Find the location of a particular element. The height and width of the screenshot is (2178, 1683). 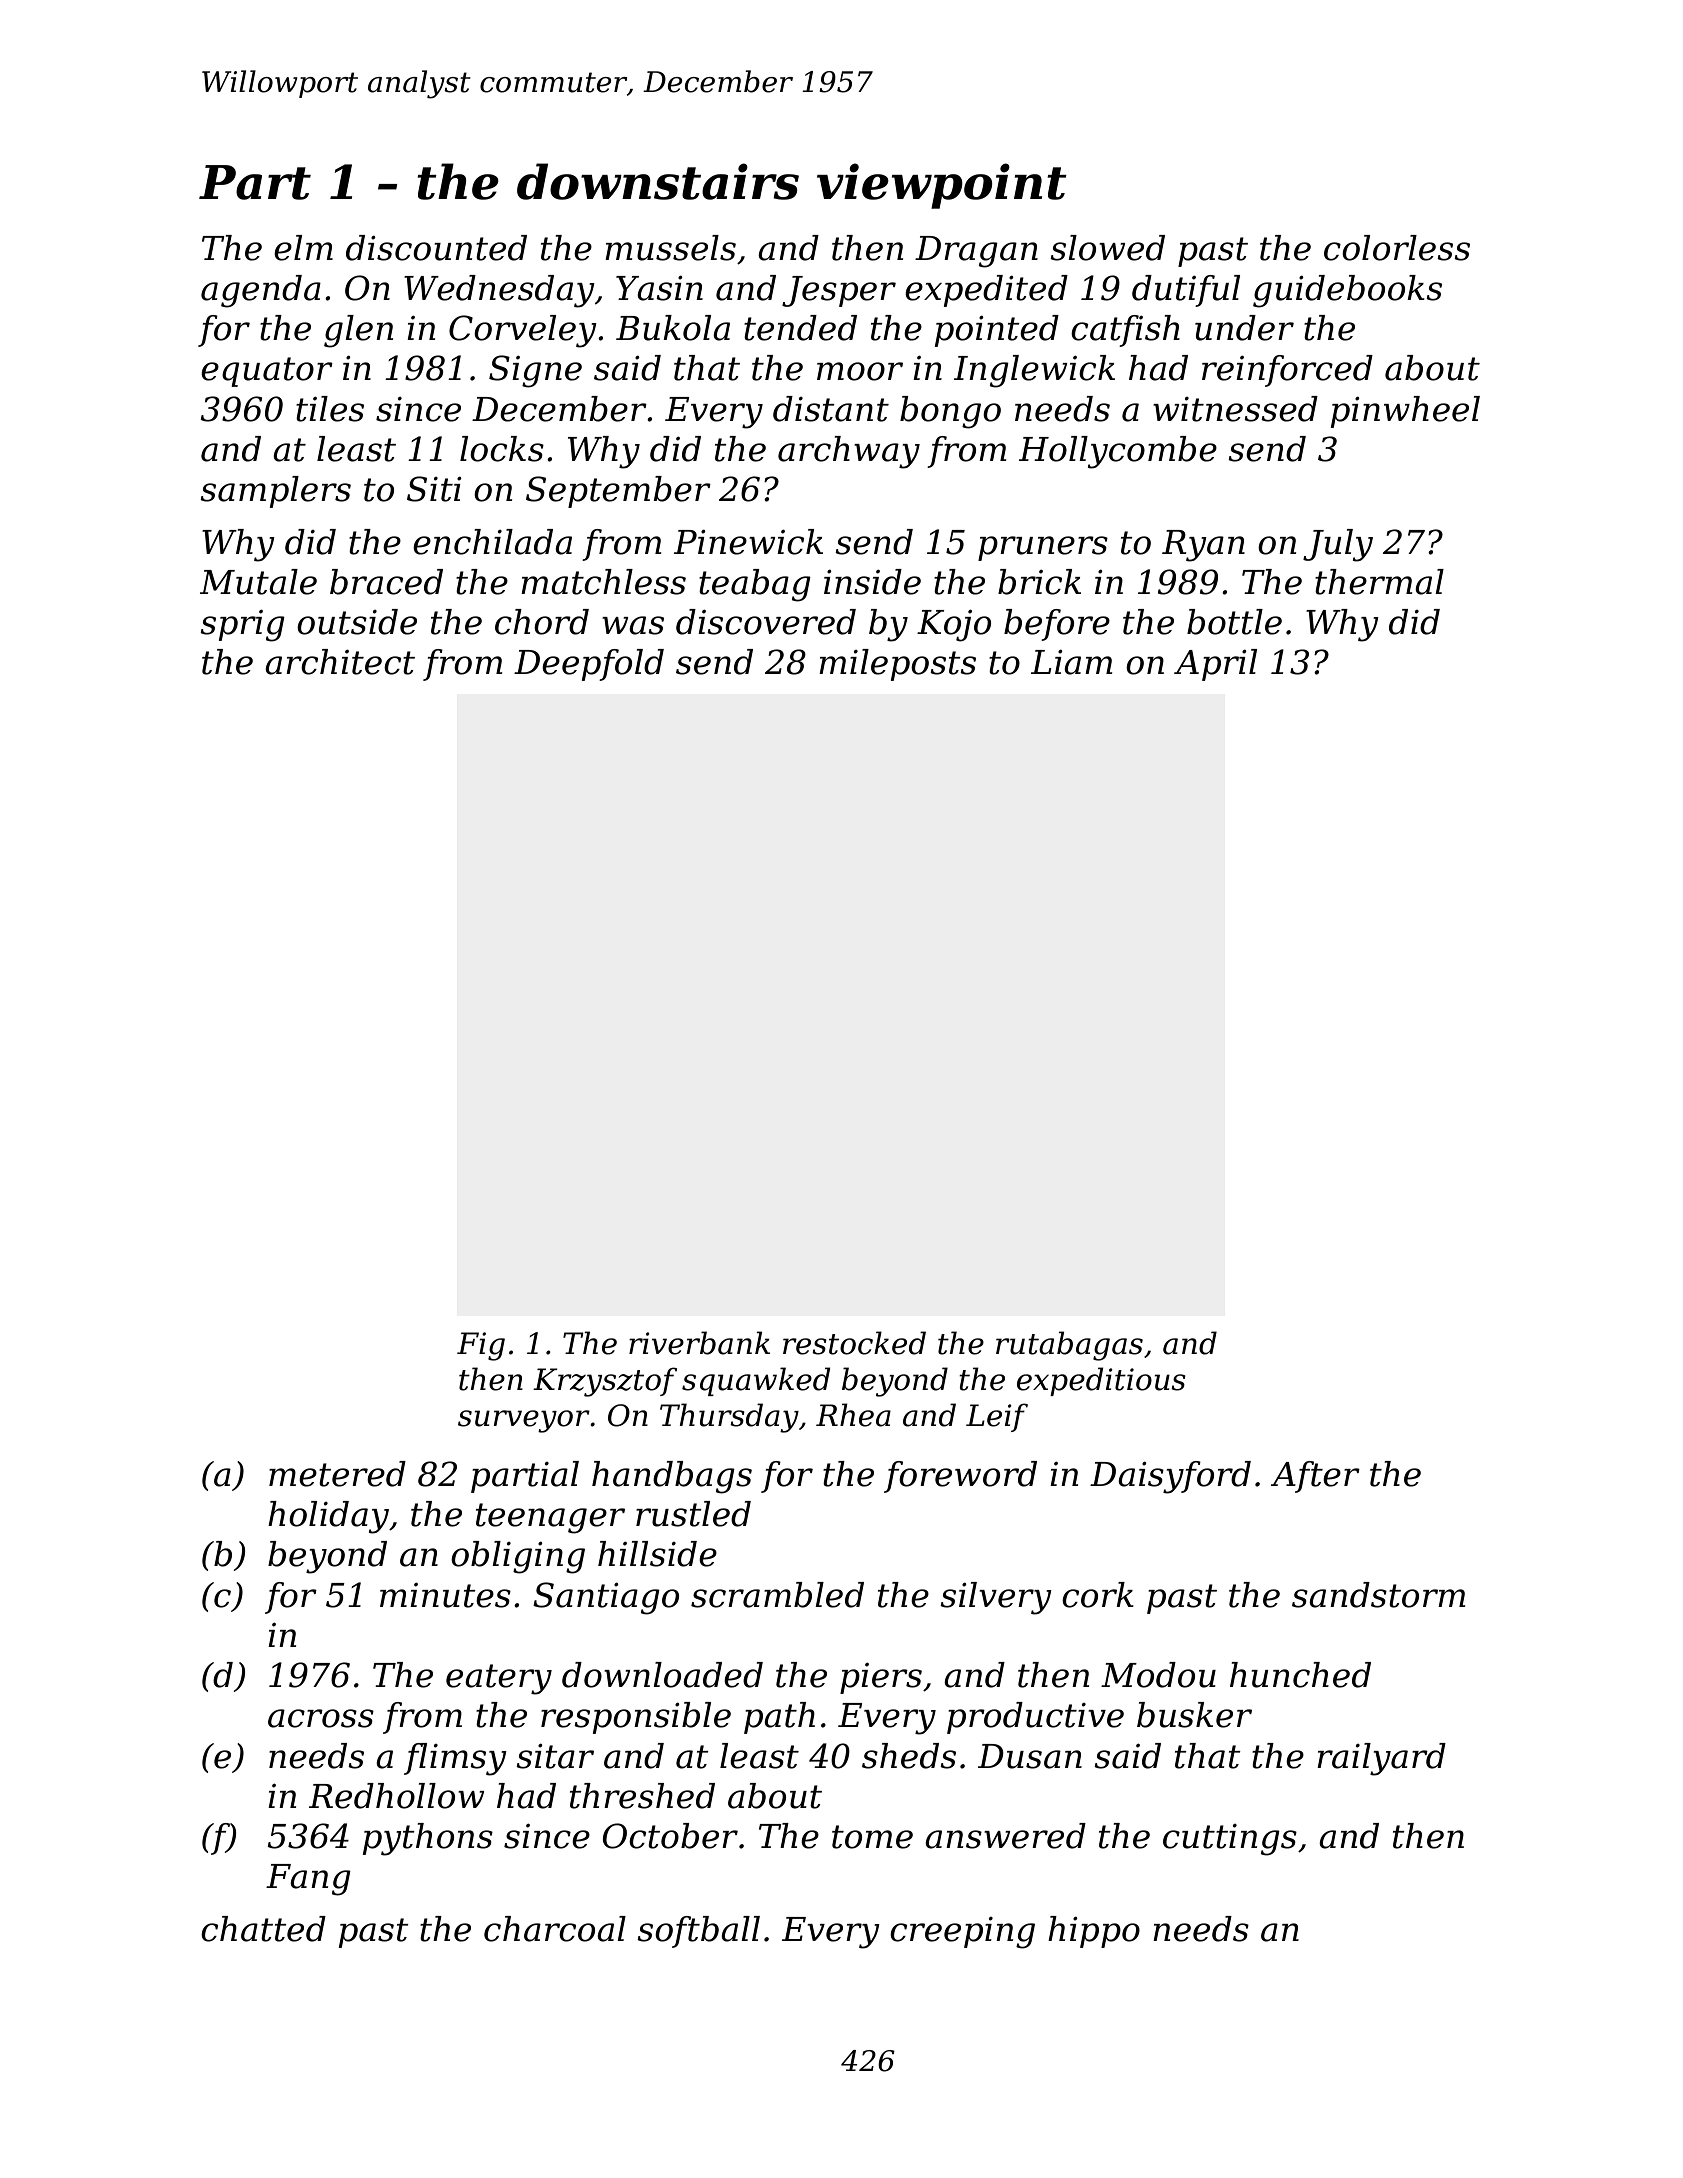

downstairs is located at coordinates (658, 181).
